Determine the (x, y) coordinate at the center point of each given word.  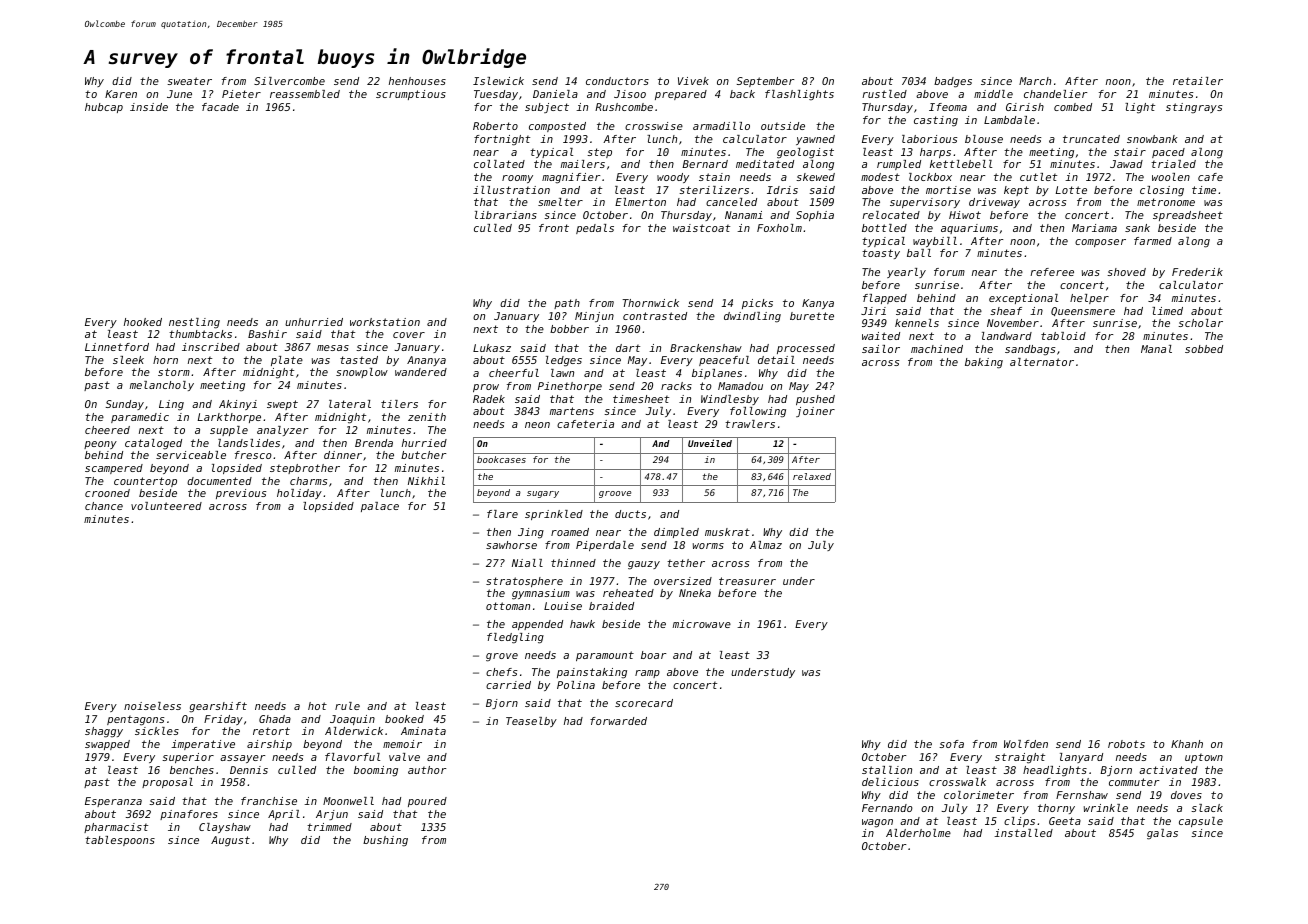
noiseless (152, 706)
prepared (681, 95)
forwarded (618, 721)
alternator (1042, 362)
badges (953, 82)
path (567, 304)
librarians (506, 215)
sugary (543, 494)
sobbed (1204, 349)
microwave (702, 624)
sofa (951, 744)
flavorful (352, 757)
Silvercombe (289, 81)
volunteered (166, 506)
